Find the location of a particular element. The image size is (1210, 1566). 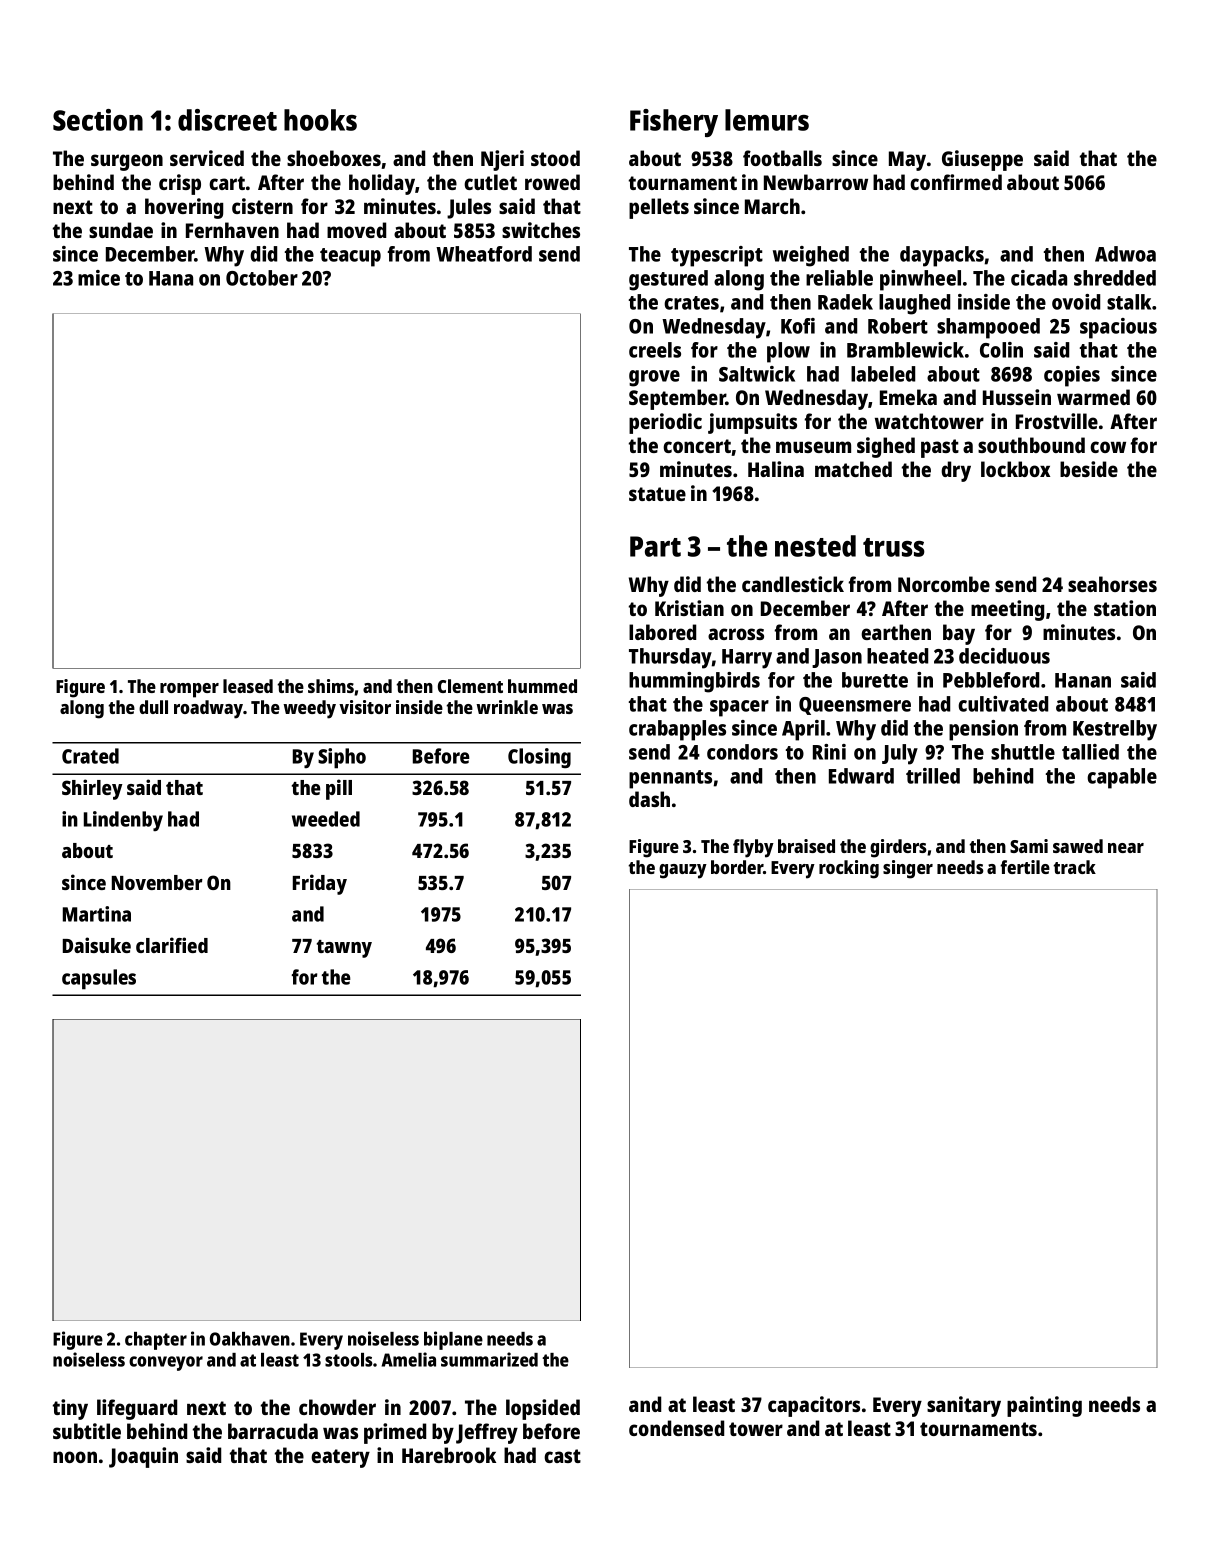

Njeri is located at coordinates (502, 160).
